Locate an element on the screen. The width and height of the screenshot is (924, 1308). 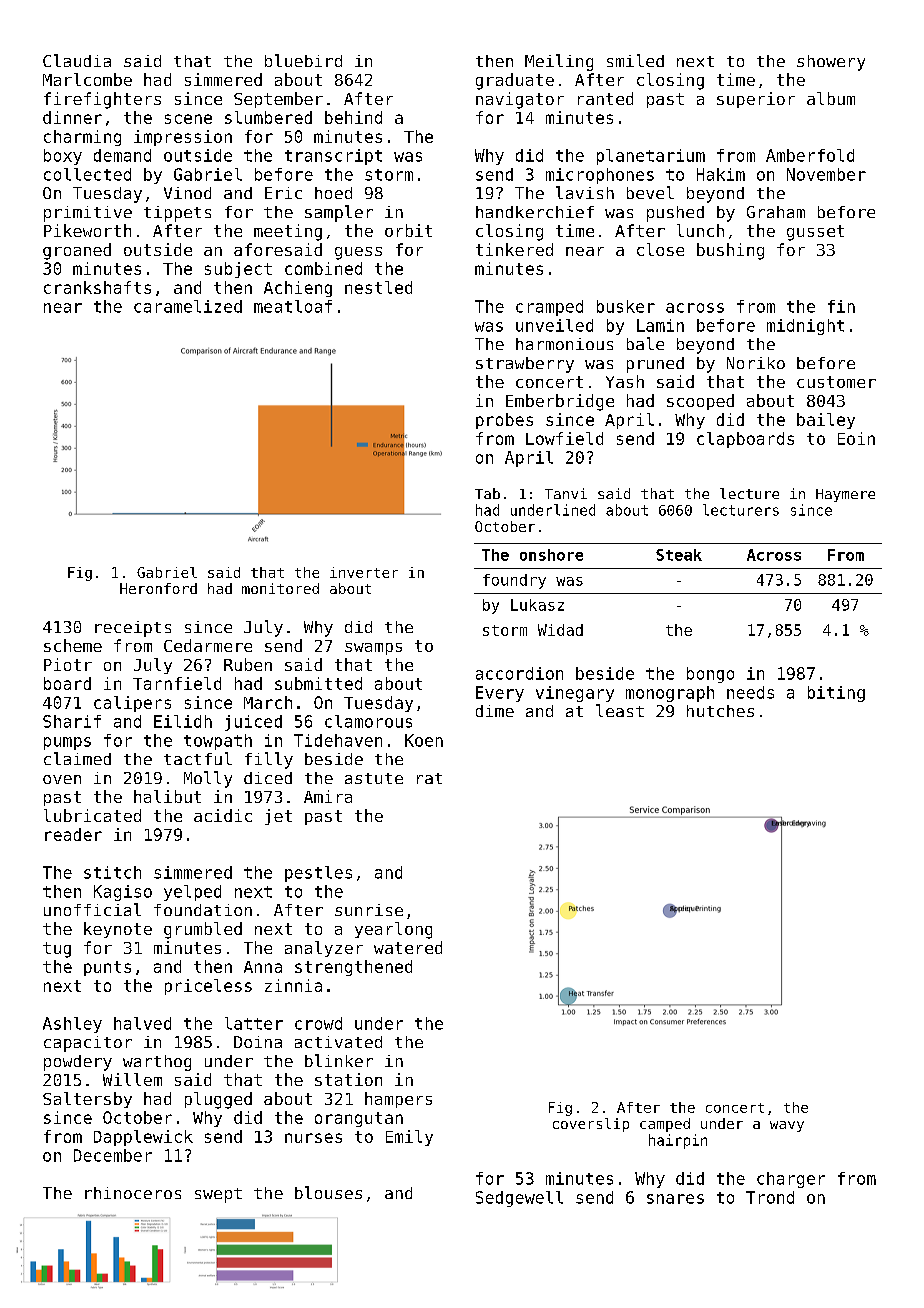
slumbered is located at coordinates (268, 117).
